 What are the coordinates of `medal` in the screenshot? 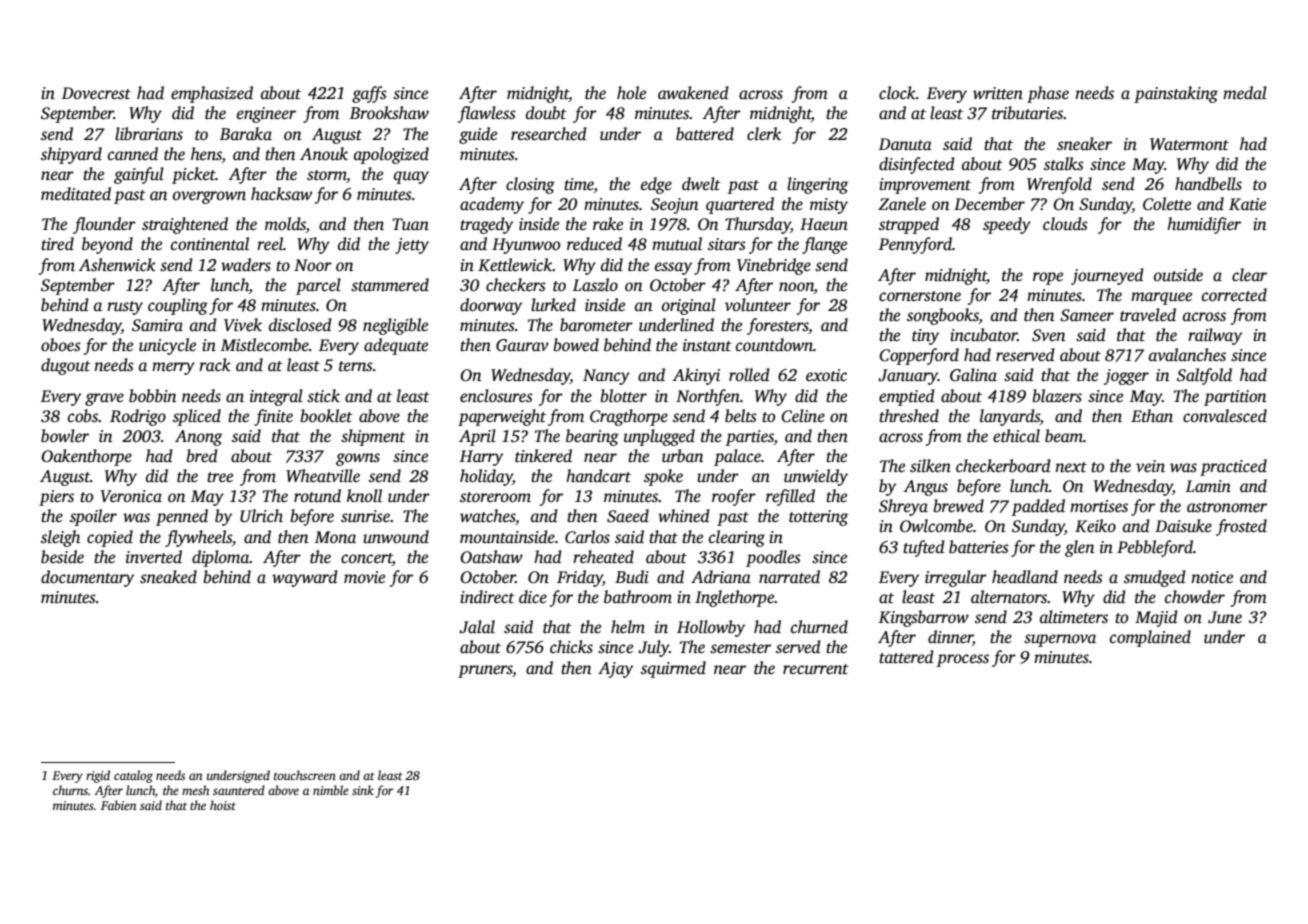 It's located at (1245, 92).
